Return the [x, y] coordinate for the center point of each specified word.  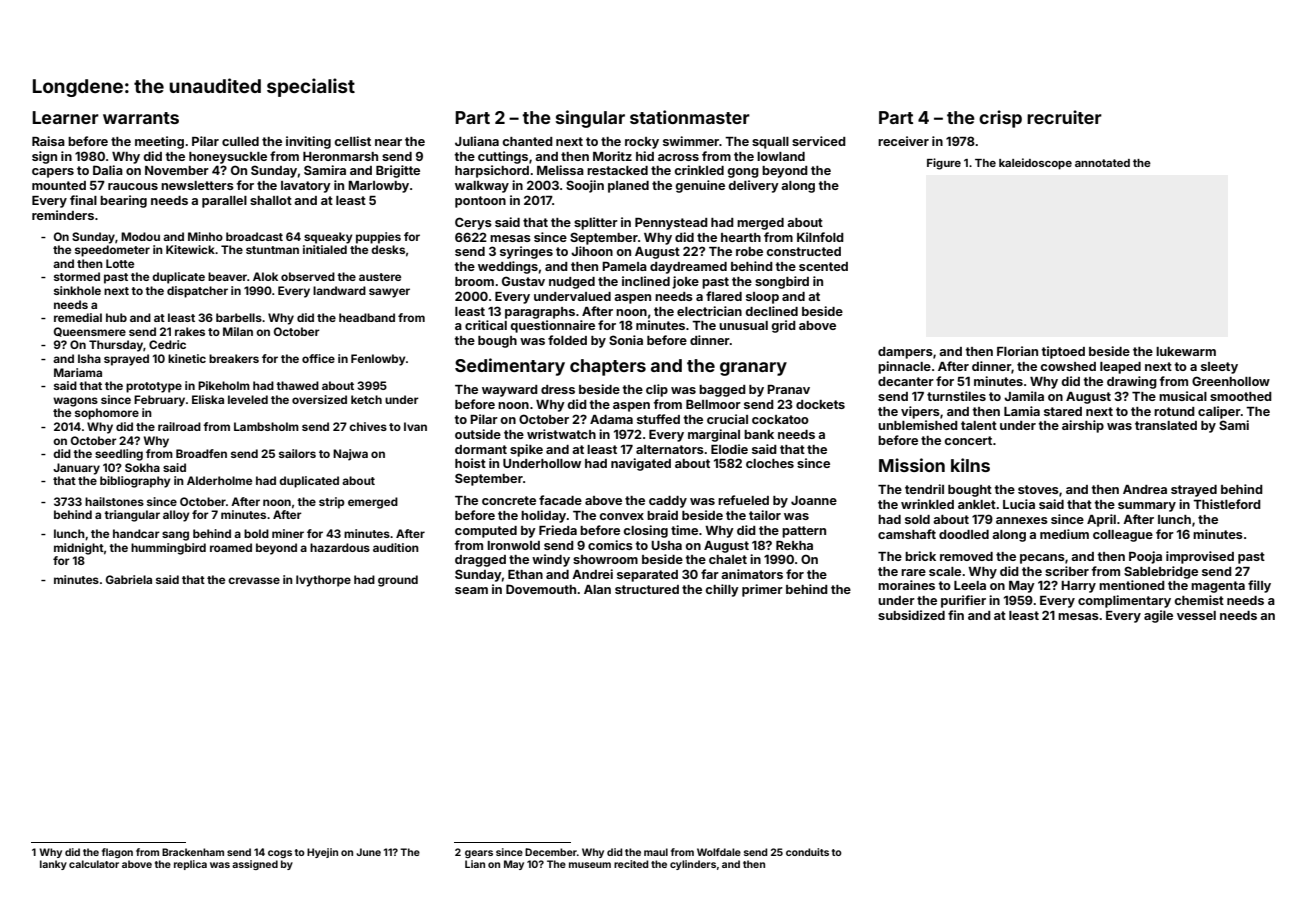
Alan [597, 589]
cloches [770, 463]
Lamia [1022, 411]
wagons [75, 402]
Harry [1078, 587]
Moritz [612, 156]
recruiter [1064, 117]
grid [783, 326]
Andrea [1145, 489]
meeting [159, 142]
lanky [53, 865]
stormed [77, 276]
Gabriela [129, 579]
